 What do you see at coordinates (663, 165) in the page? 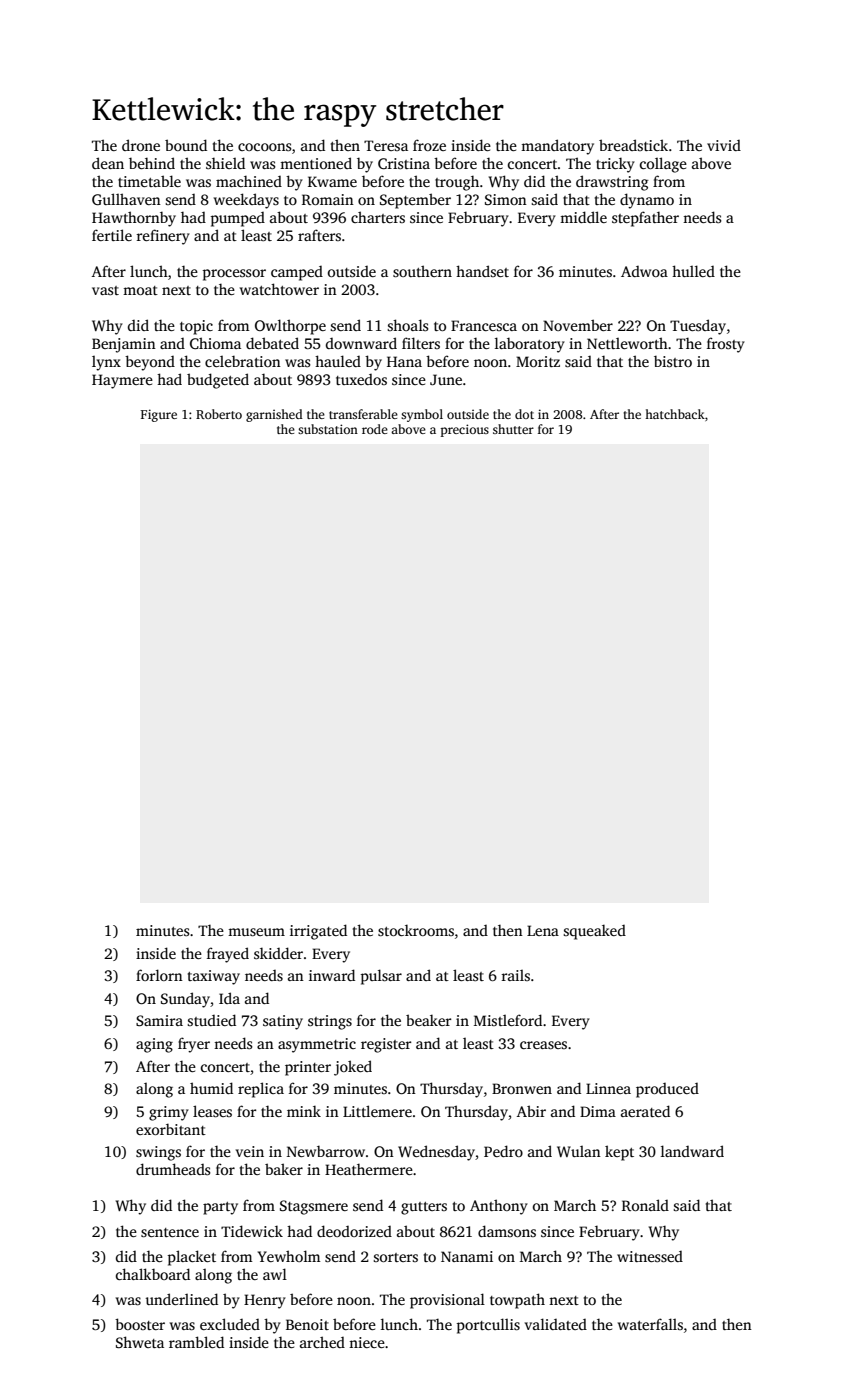
I see `collage` at bounding box center [663, 165].
